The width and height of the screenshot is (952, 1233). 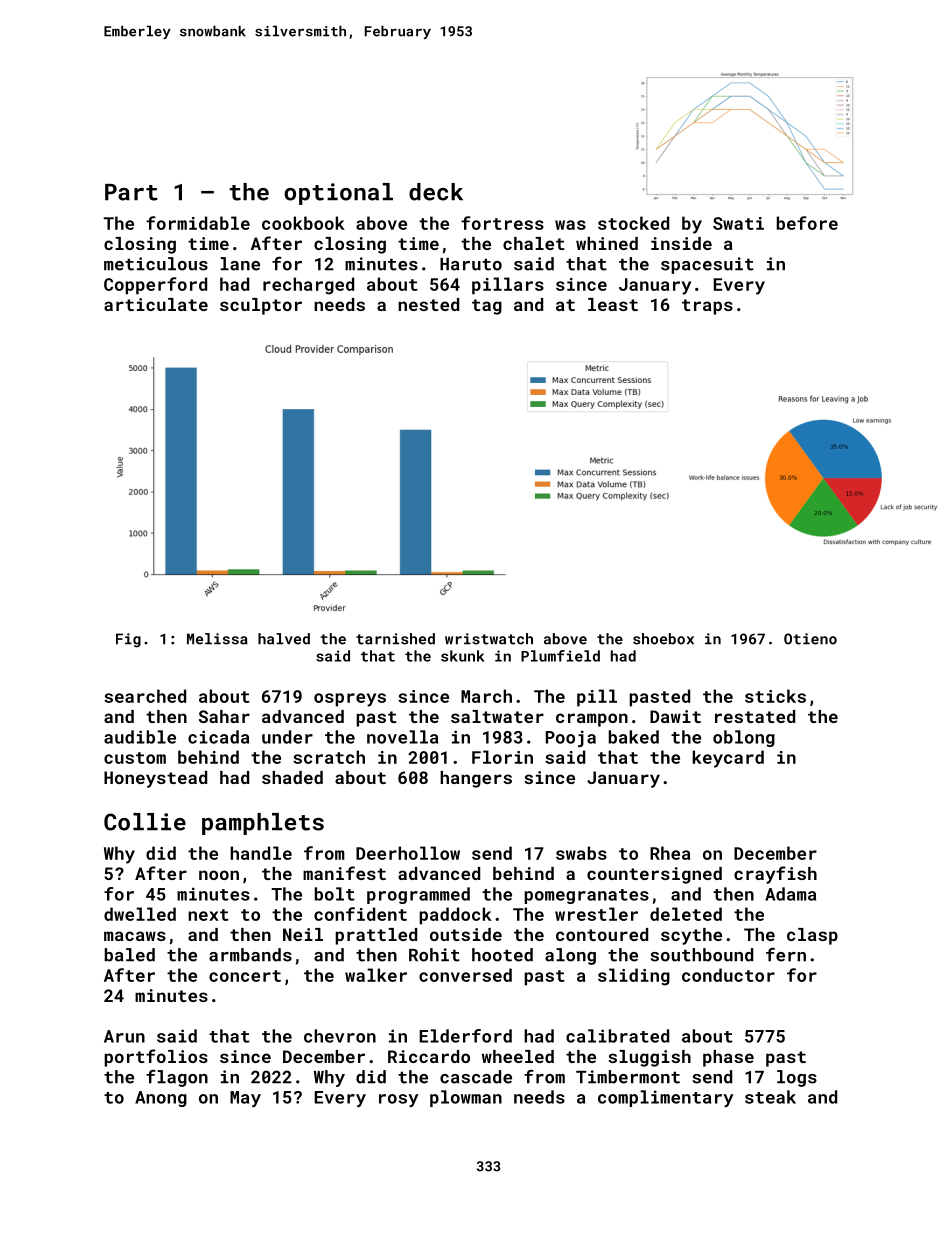 I want to click on Anong, so click(x=161, y=1099).
